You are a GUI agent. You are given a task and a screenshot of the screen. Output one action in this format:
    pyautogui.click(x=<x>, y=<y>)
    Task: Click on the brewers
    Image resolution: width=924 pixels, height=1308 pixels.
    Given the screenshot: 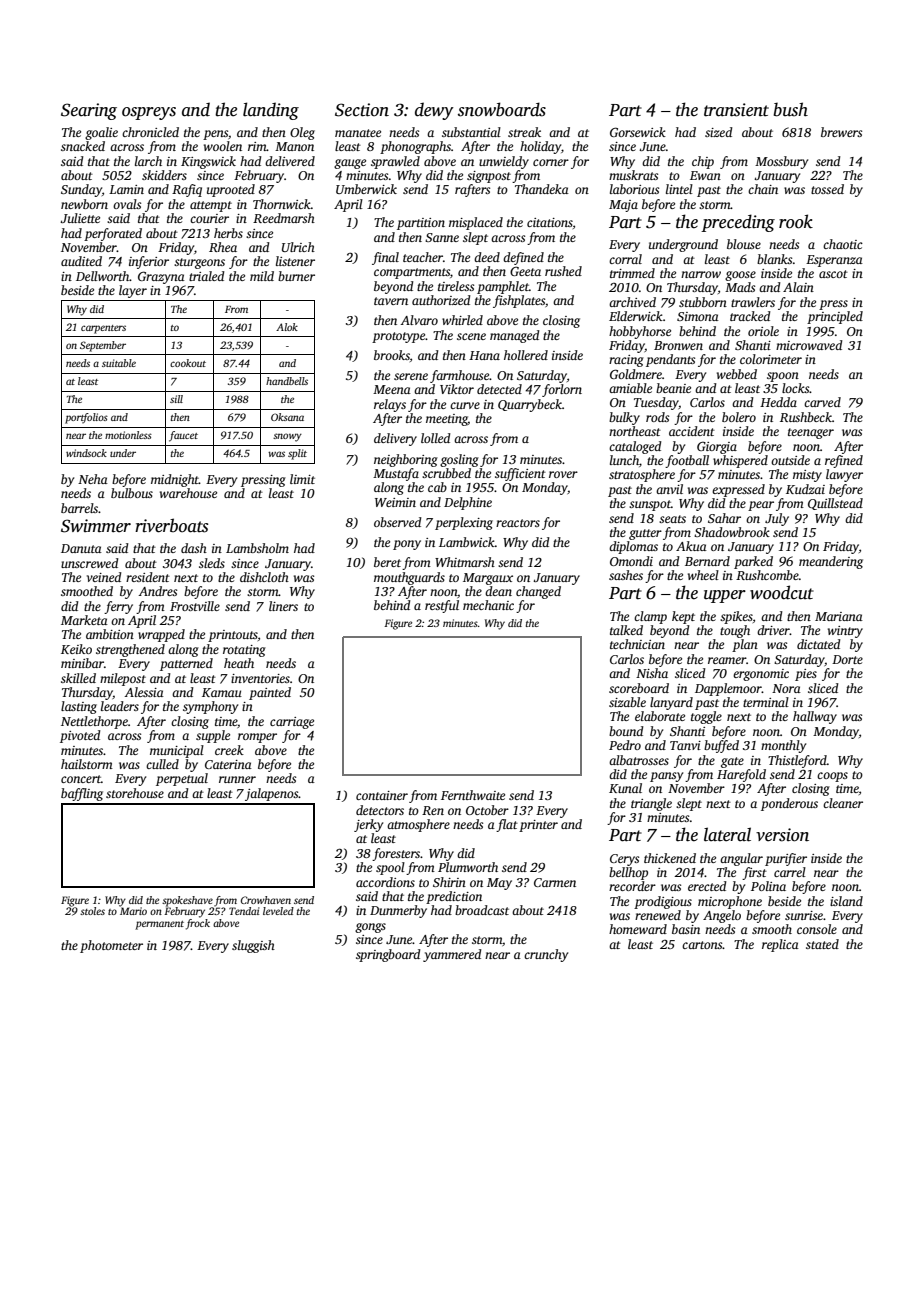 What is the action you would take?
    pyautogui.click(x=841, y=132)
